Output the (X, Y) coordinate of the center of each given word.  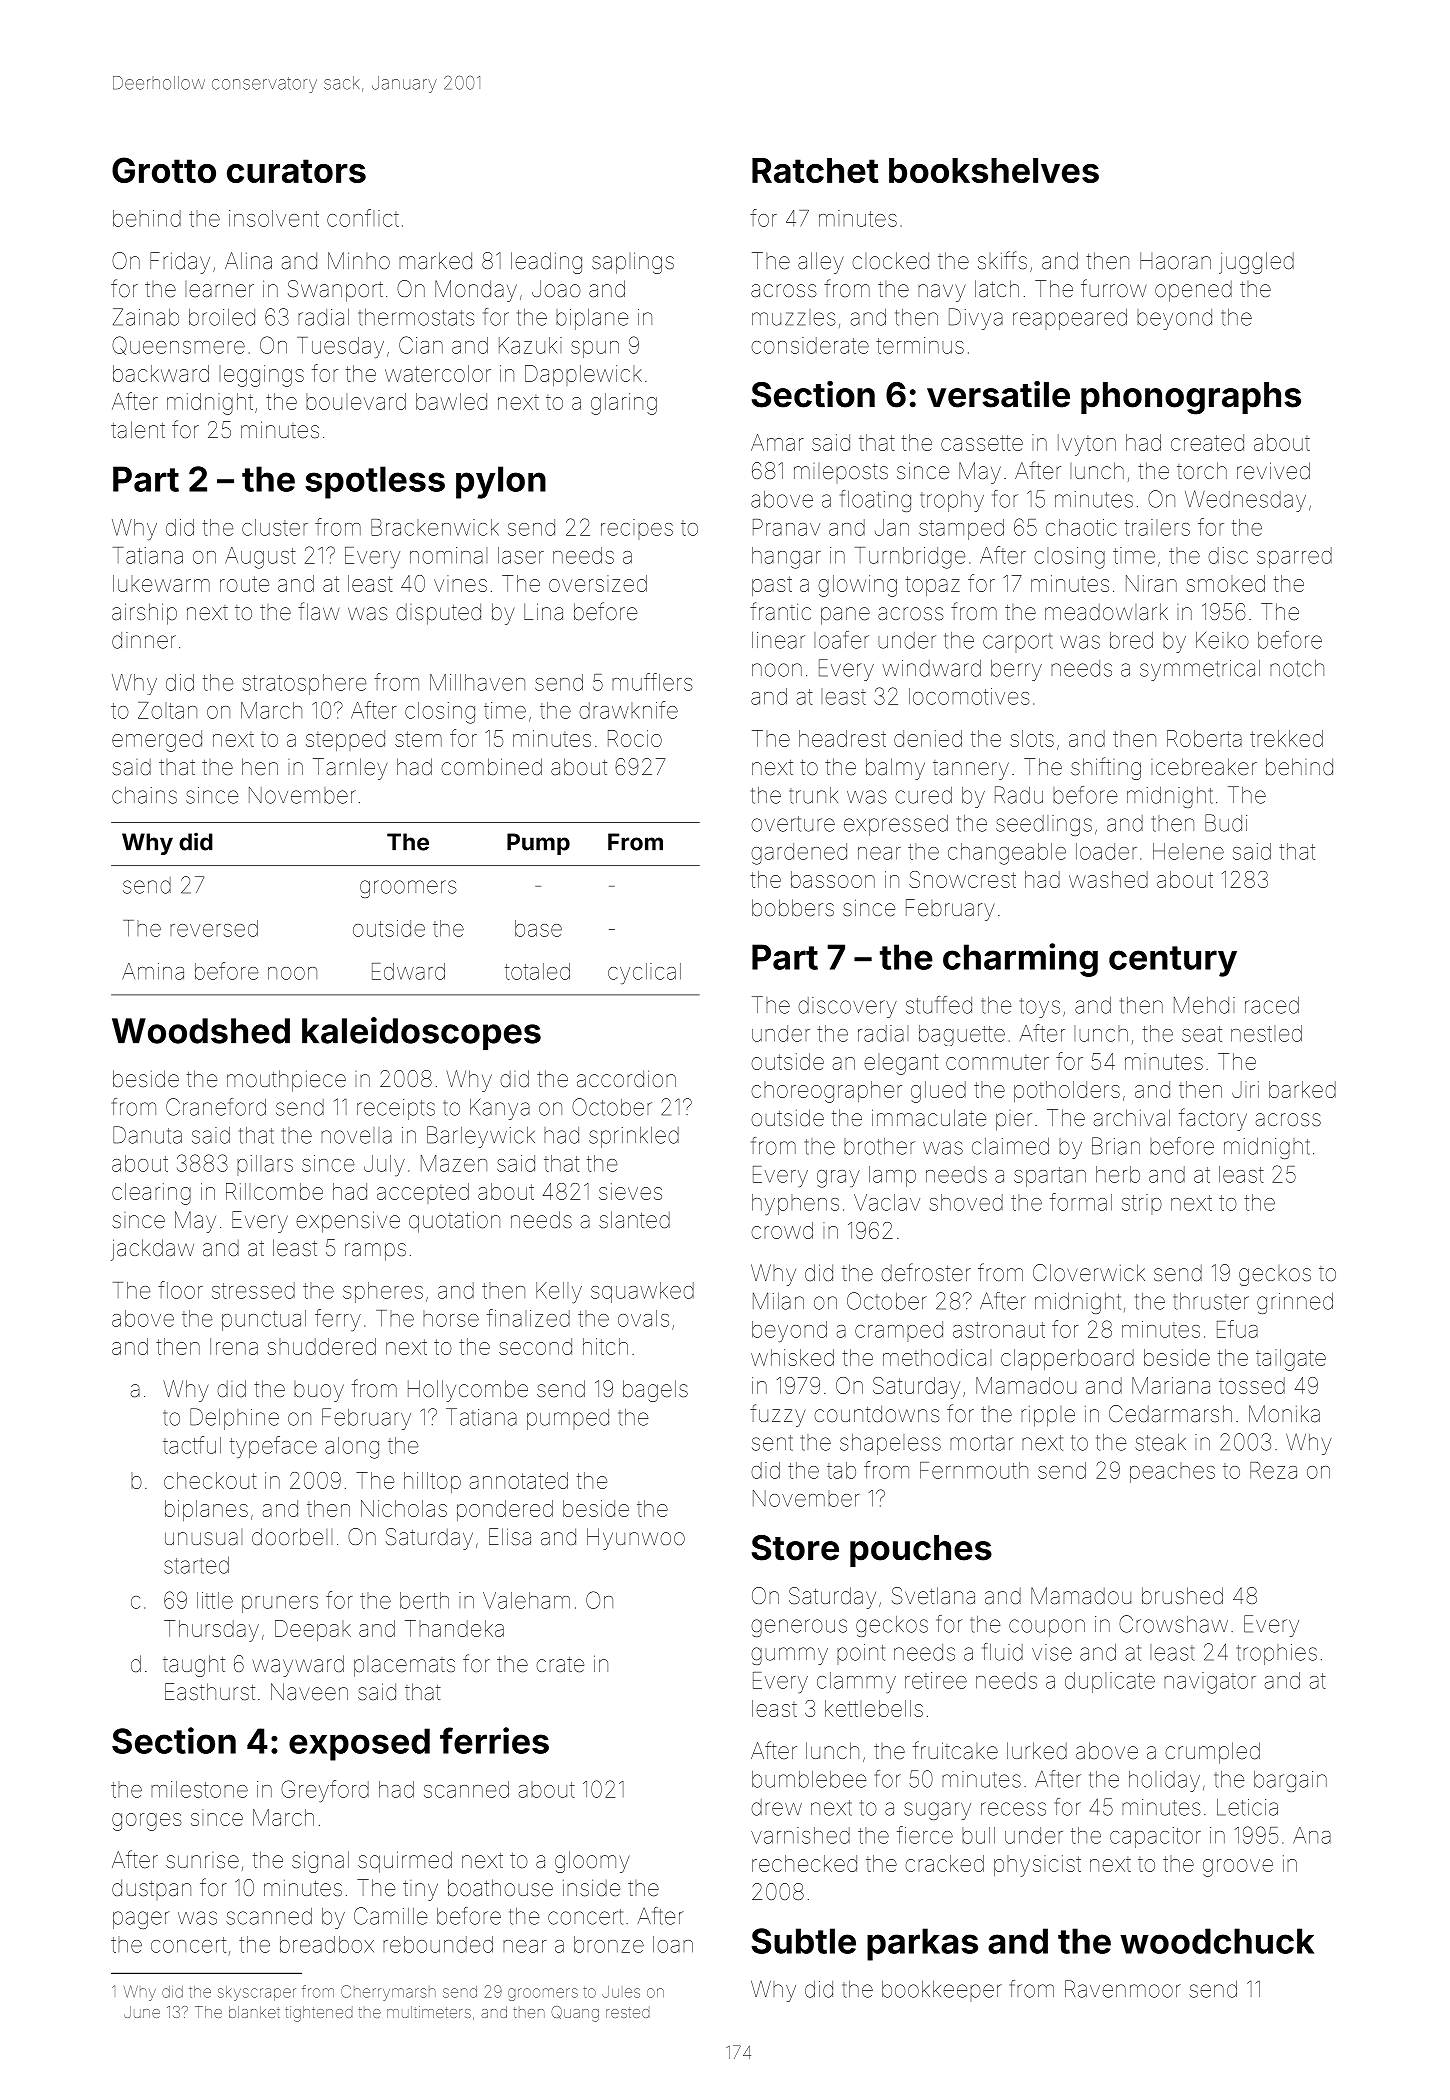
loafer (841, 640)
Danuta (147, 1135)
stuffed (939, 1005)
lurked (1037, 1751)
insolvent (274, 218)
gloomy (592, 1862)
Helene (1188, 851)
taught (194, 1666)
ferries (494, 1740)
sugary (937, 1811)
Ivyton (1087, 445)
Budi (1226, 823)
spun (595, 349)
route (244, 584)
